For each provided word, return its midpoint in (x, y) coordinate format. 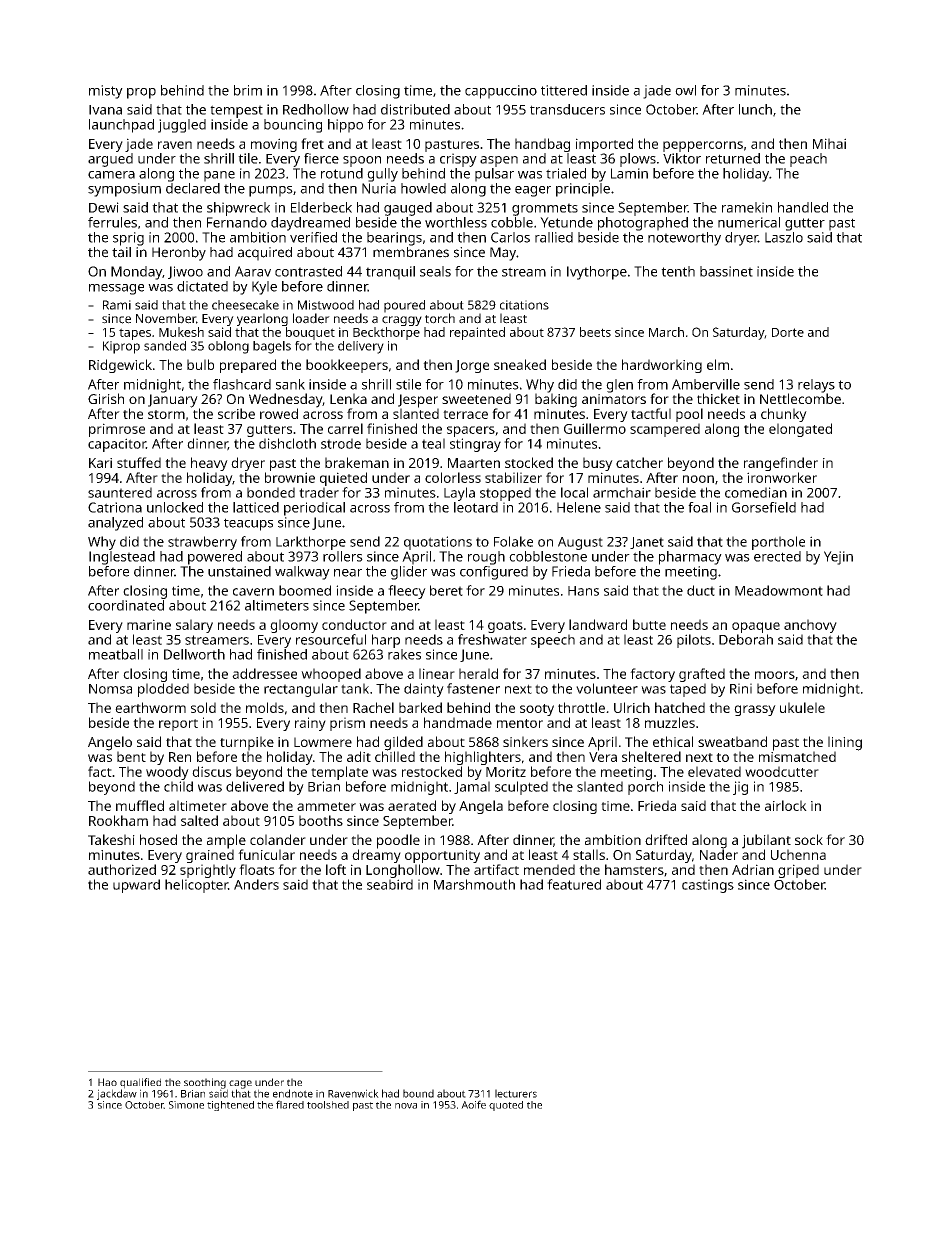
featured (574, 884)
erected (777, 556)
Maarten (474, 463)
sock (809, 839)
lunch (755, 109)
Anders (256, 884)
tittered (564, 90)
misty (106, 92)
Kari (100, 463)
